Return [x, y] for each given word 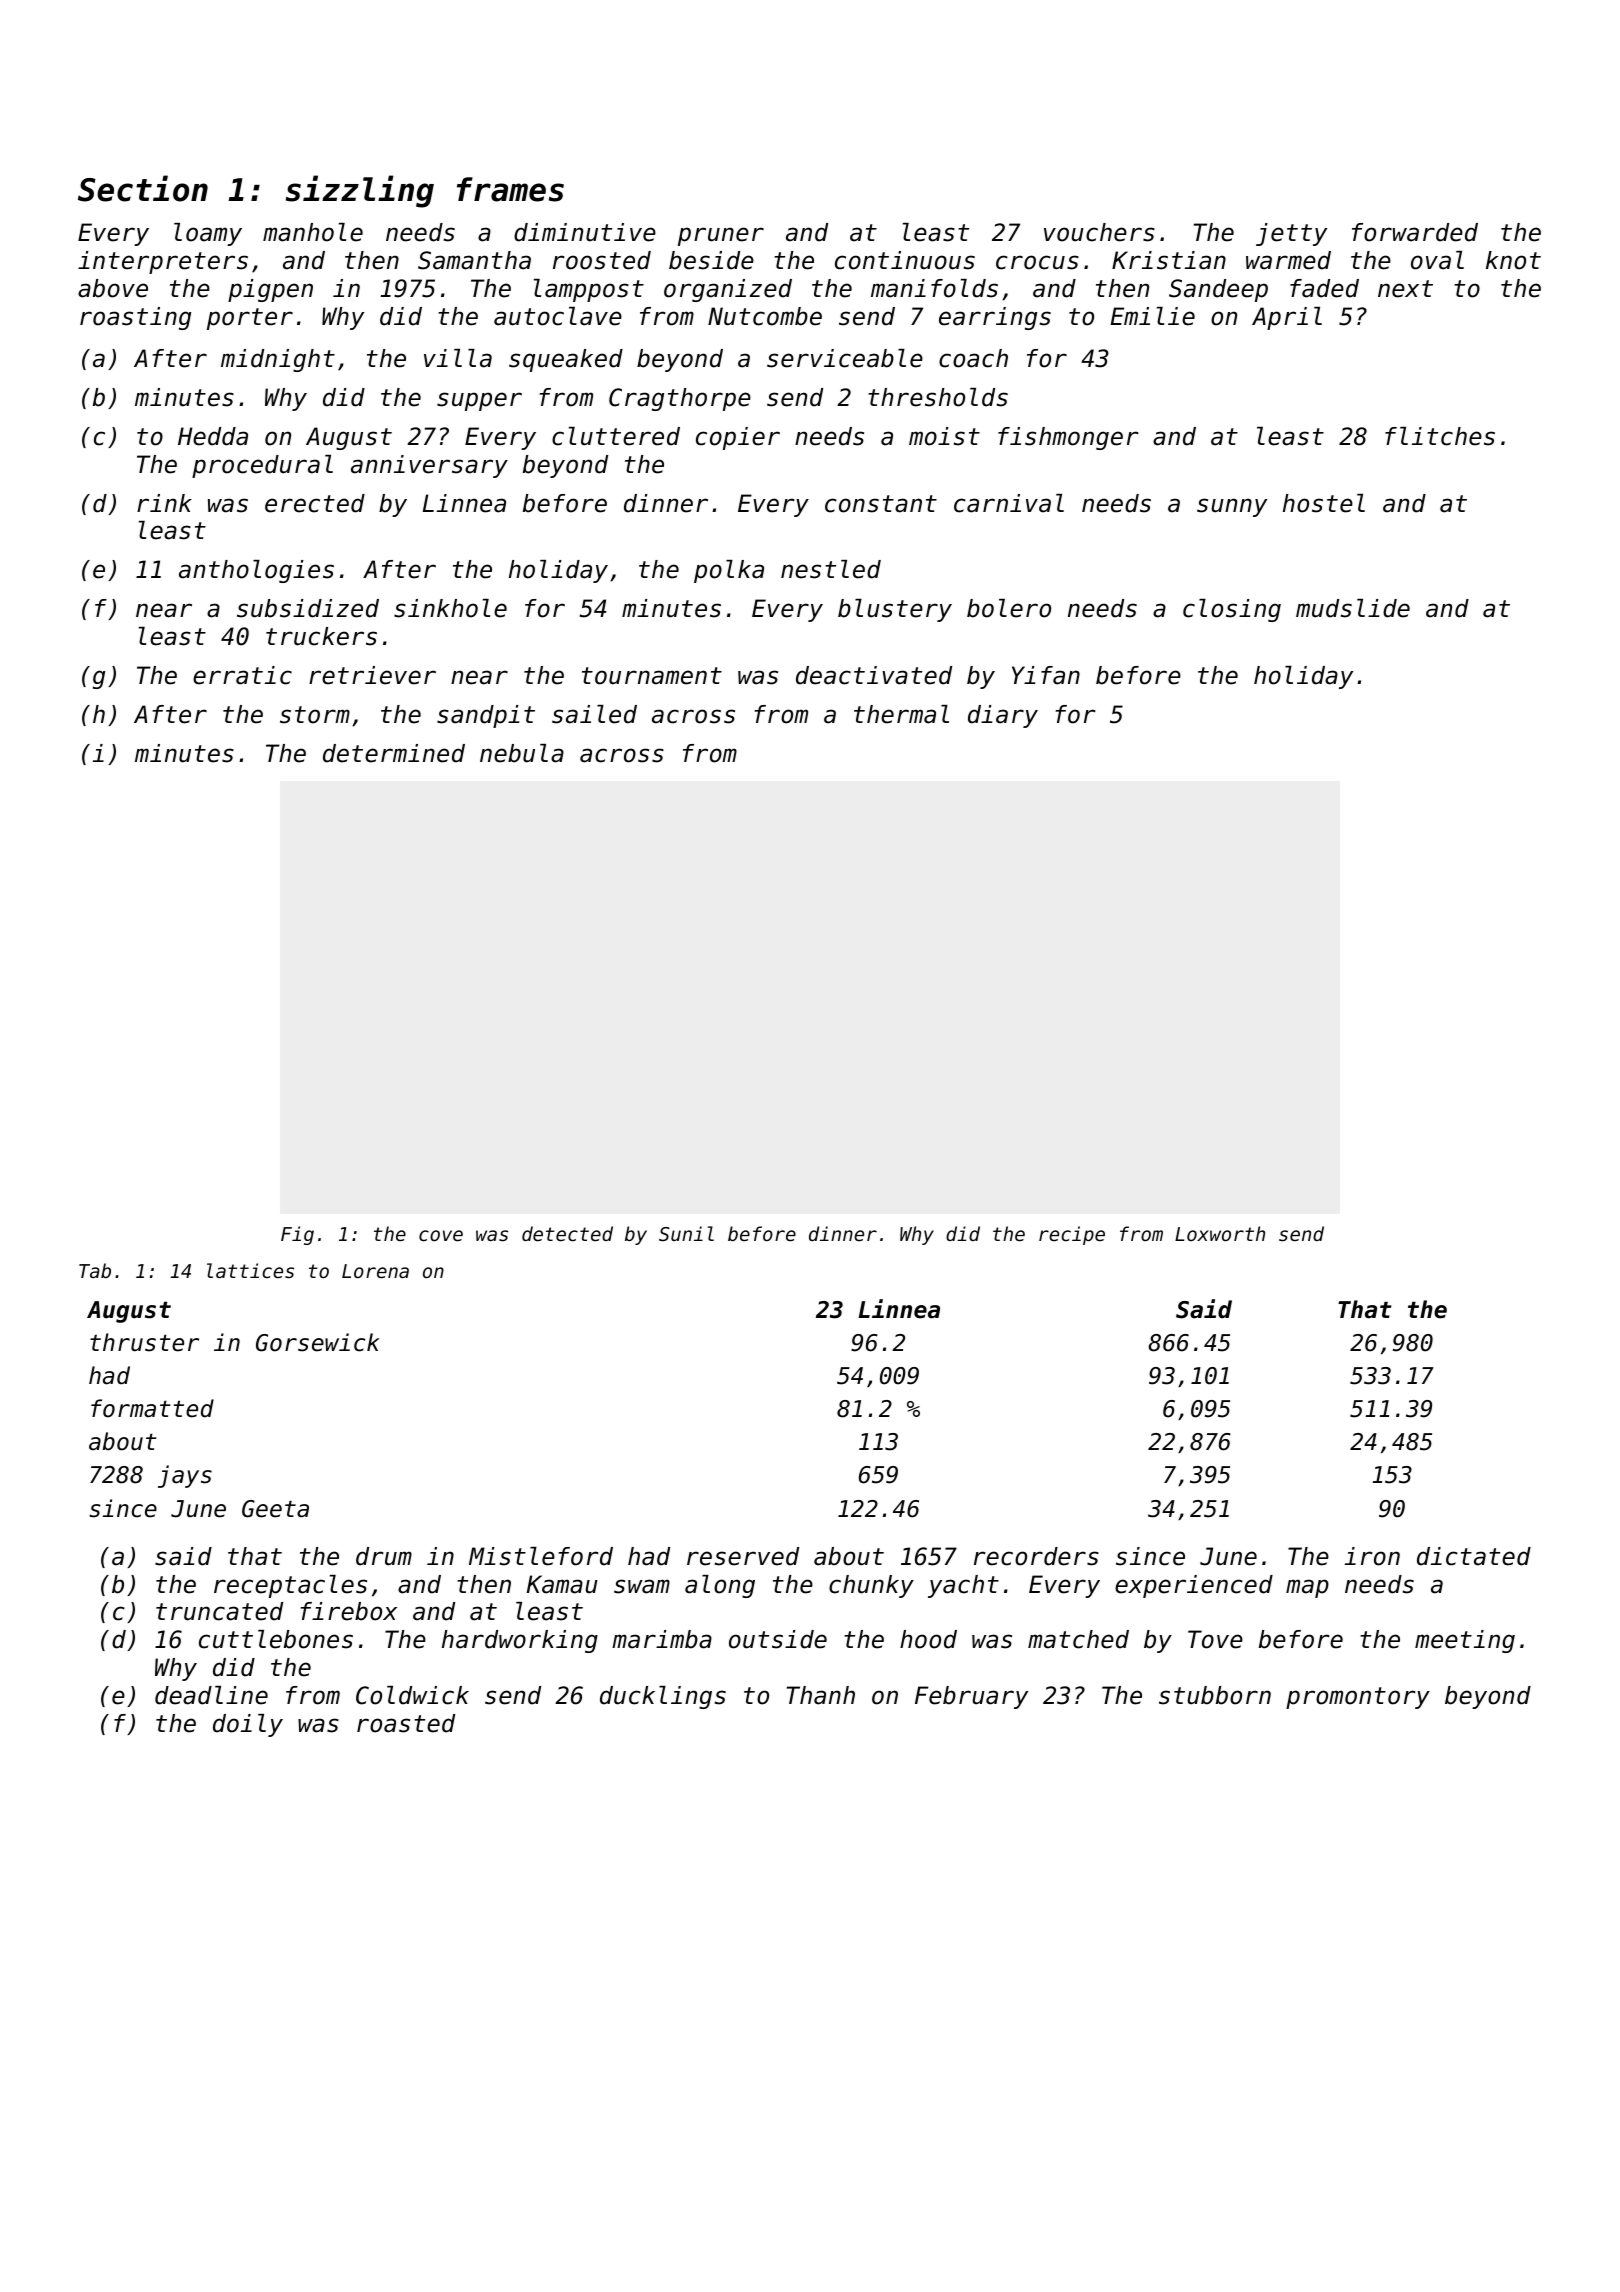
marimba [662, 1639]
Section [143, 188]
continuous [905, 260]
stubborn [1215, 1695]
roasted [406, 1723]
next [1405, 289]
